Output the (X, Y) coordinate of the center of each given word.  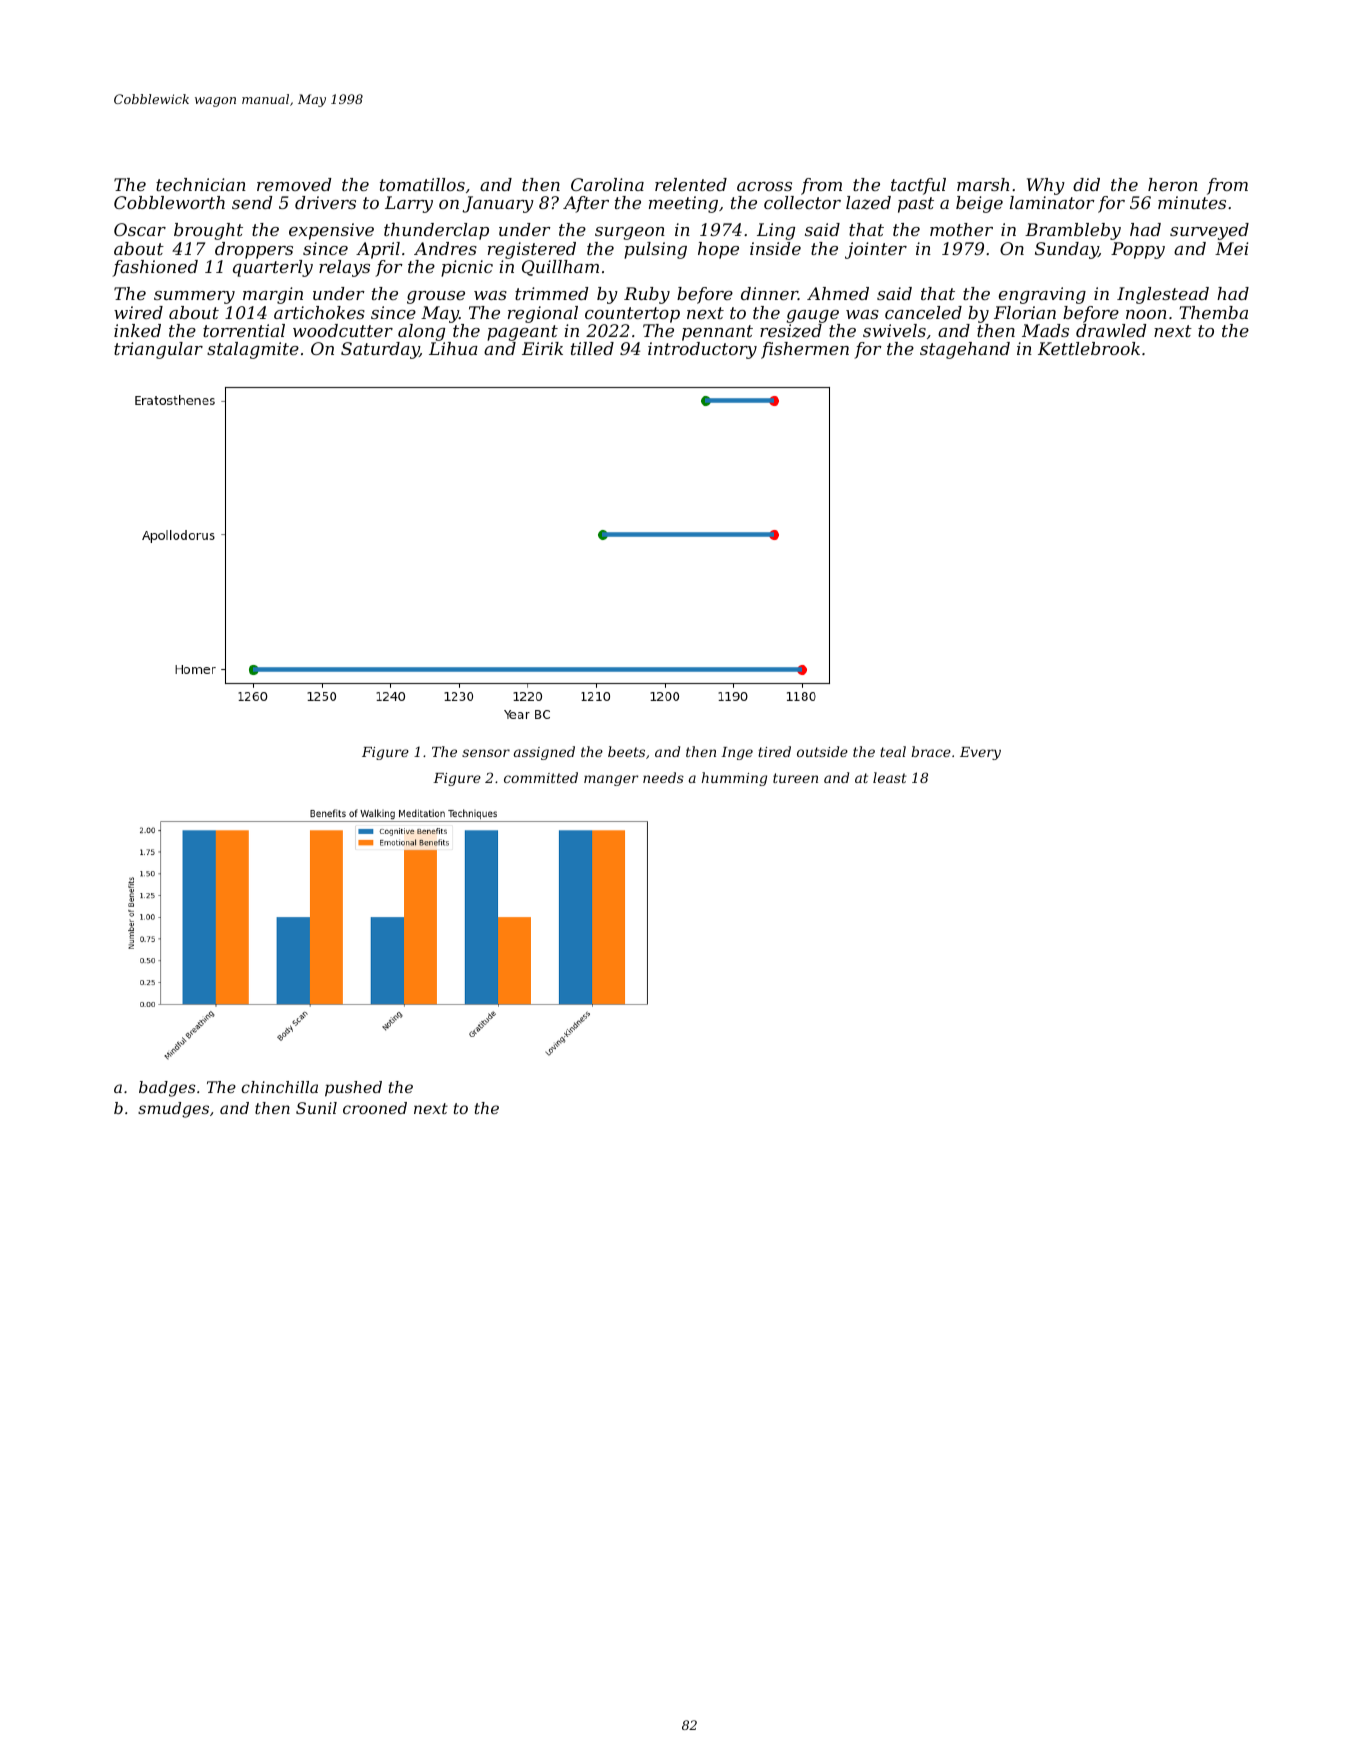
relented (691, 184)
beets (626, 751)
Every (980, 753)
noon (1146, 314)
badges (167, 1089)
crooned (375, 1108)
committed (541, 777)
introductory (702, 350)
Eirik (542, 348)
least (890, 777)
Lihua (453, 348)
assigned (544, 753)
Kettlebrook (1089, 348)
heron (1173, 184)
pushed (353, 1089)
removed (294, 184)
